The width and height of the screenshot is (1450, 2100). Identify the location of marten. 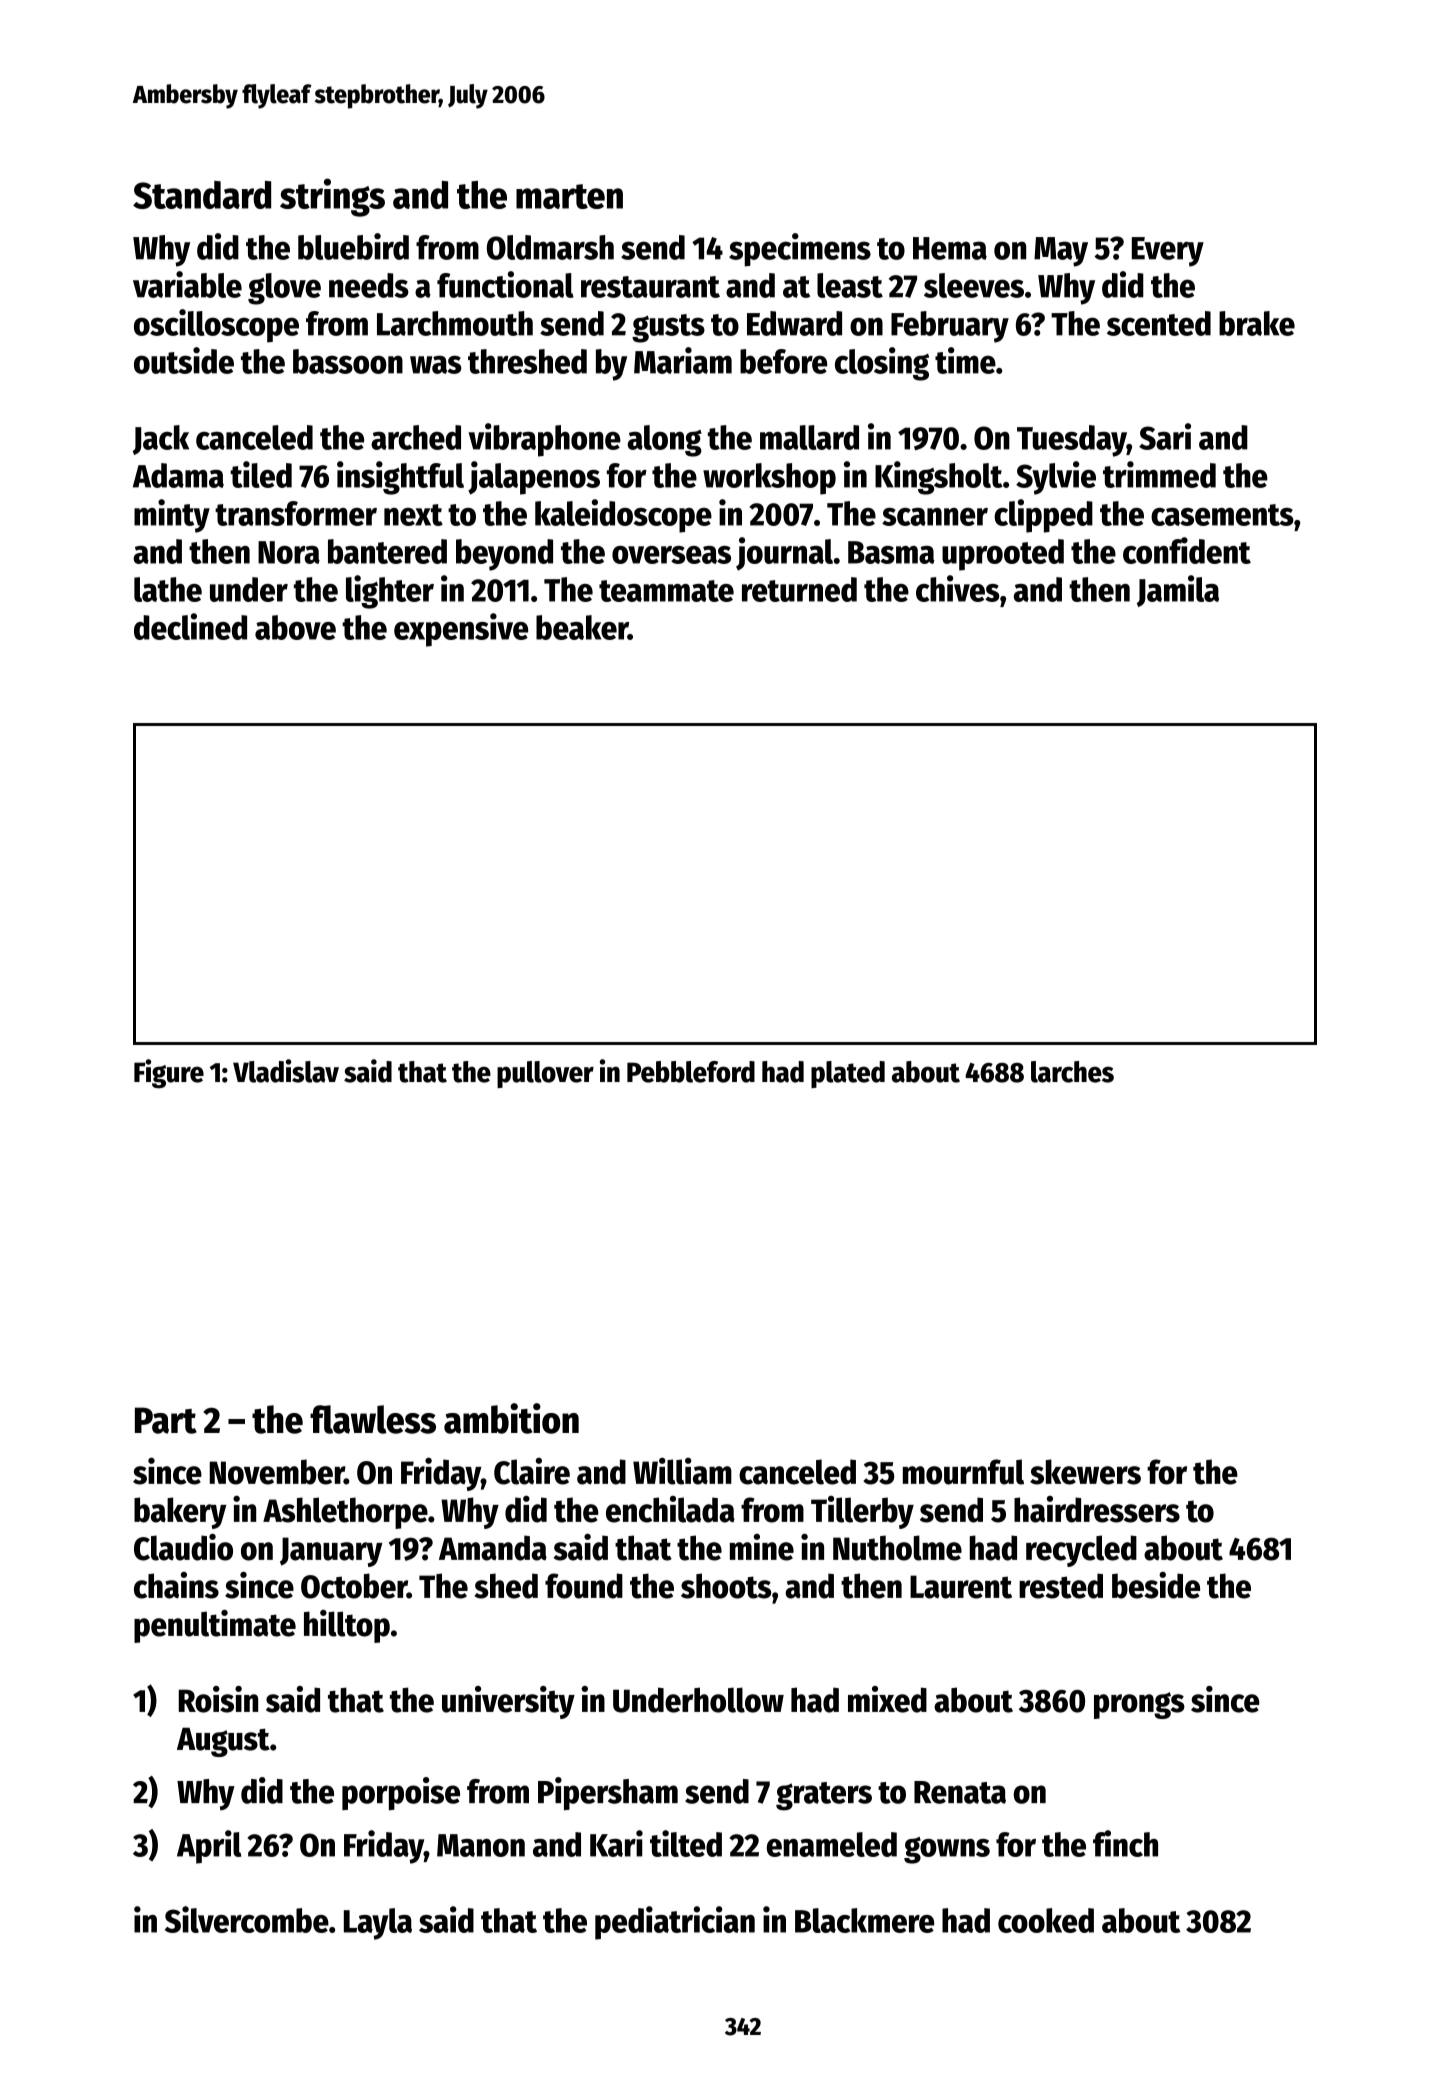
(569, 196).
